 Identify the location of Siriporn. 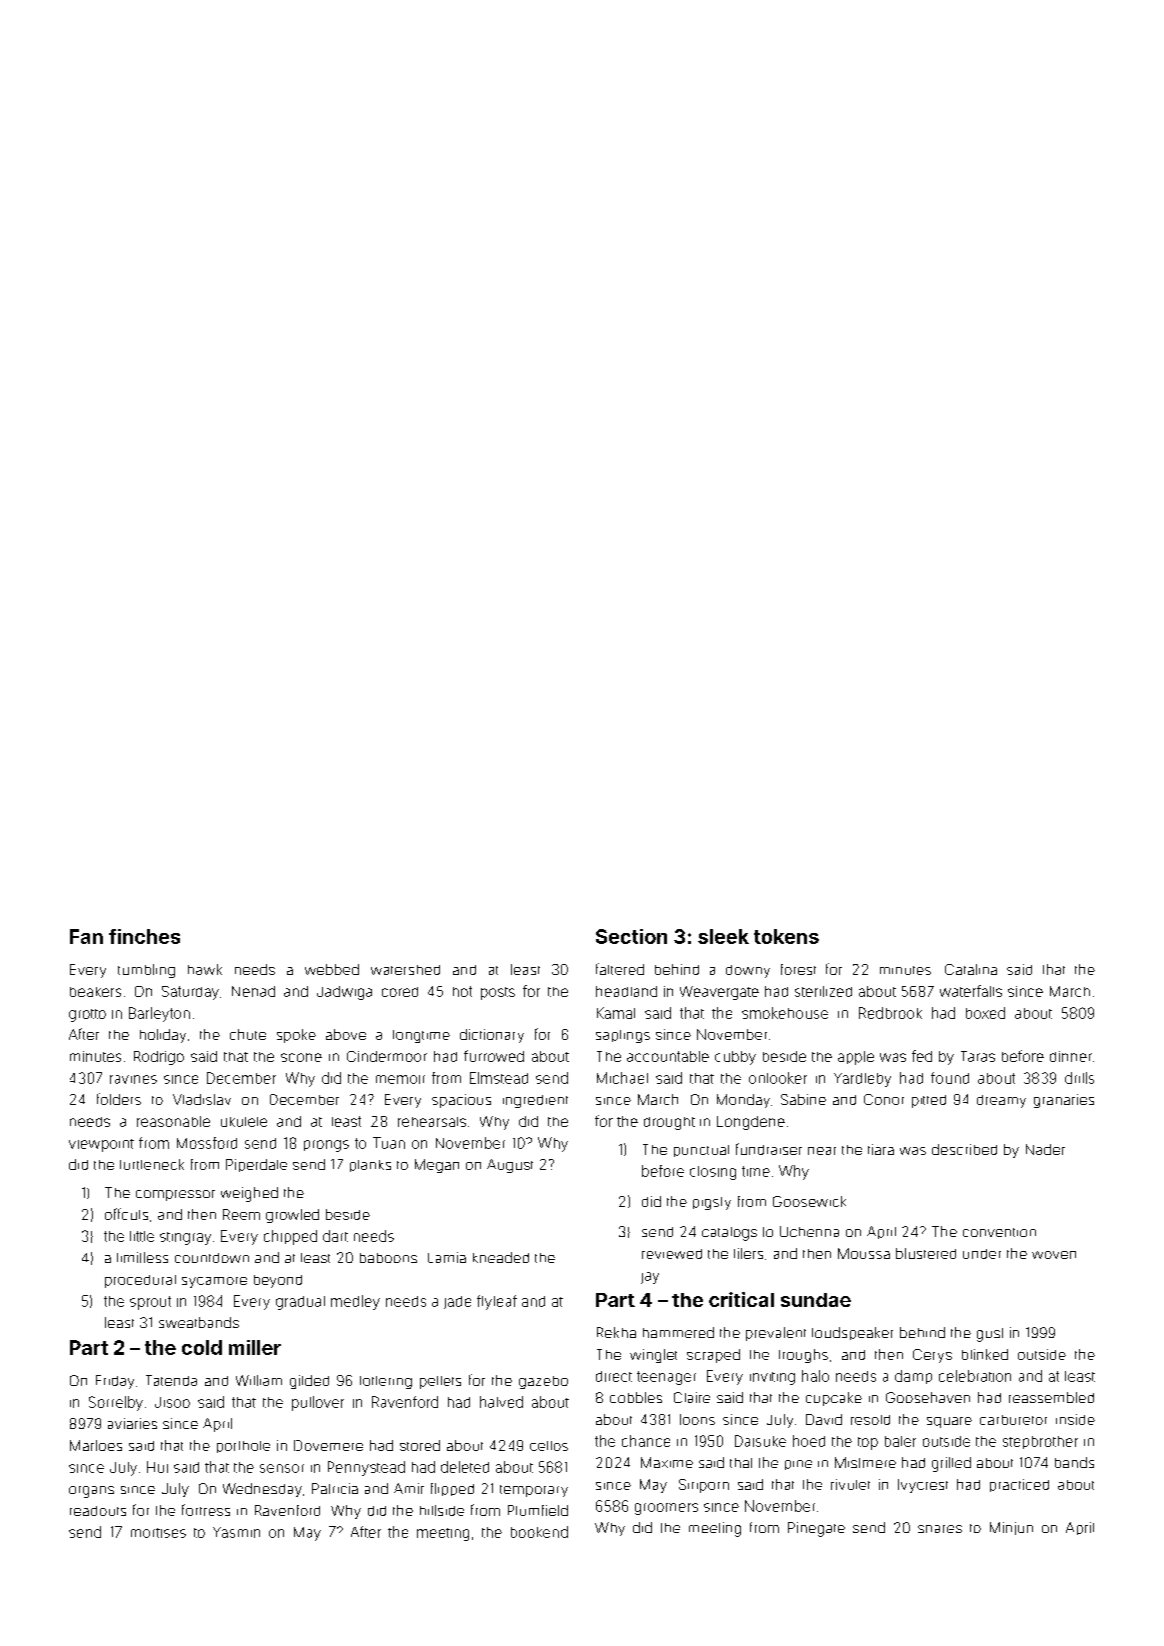
(704, 1486).
